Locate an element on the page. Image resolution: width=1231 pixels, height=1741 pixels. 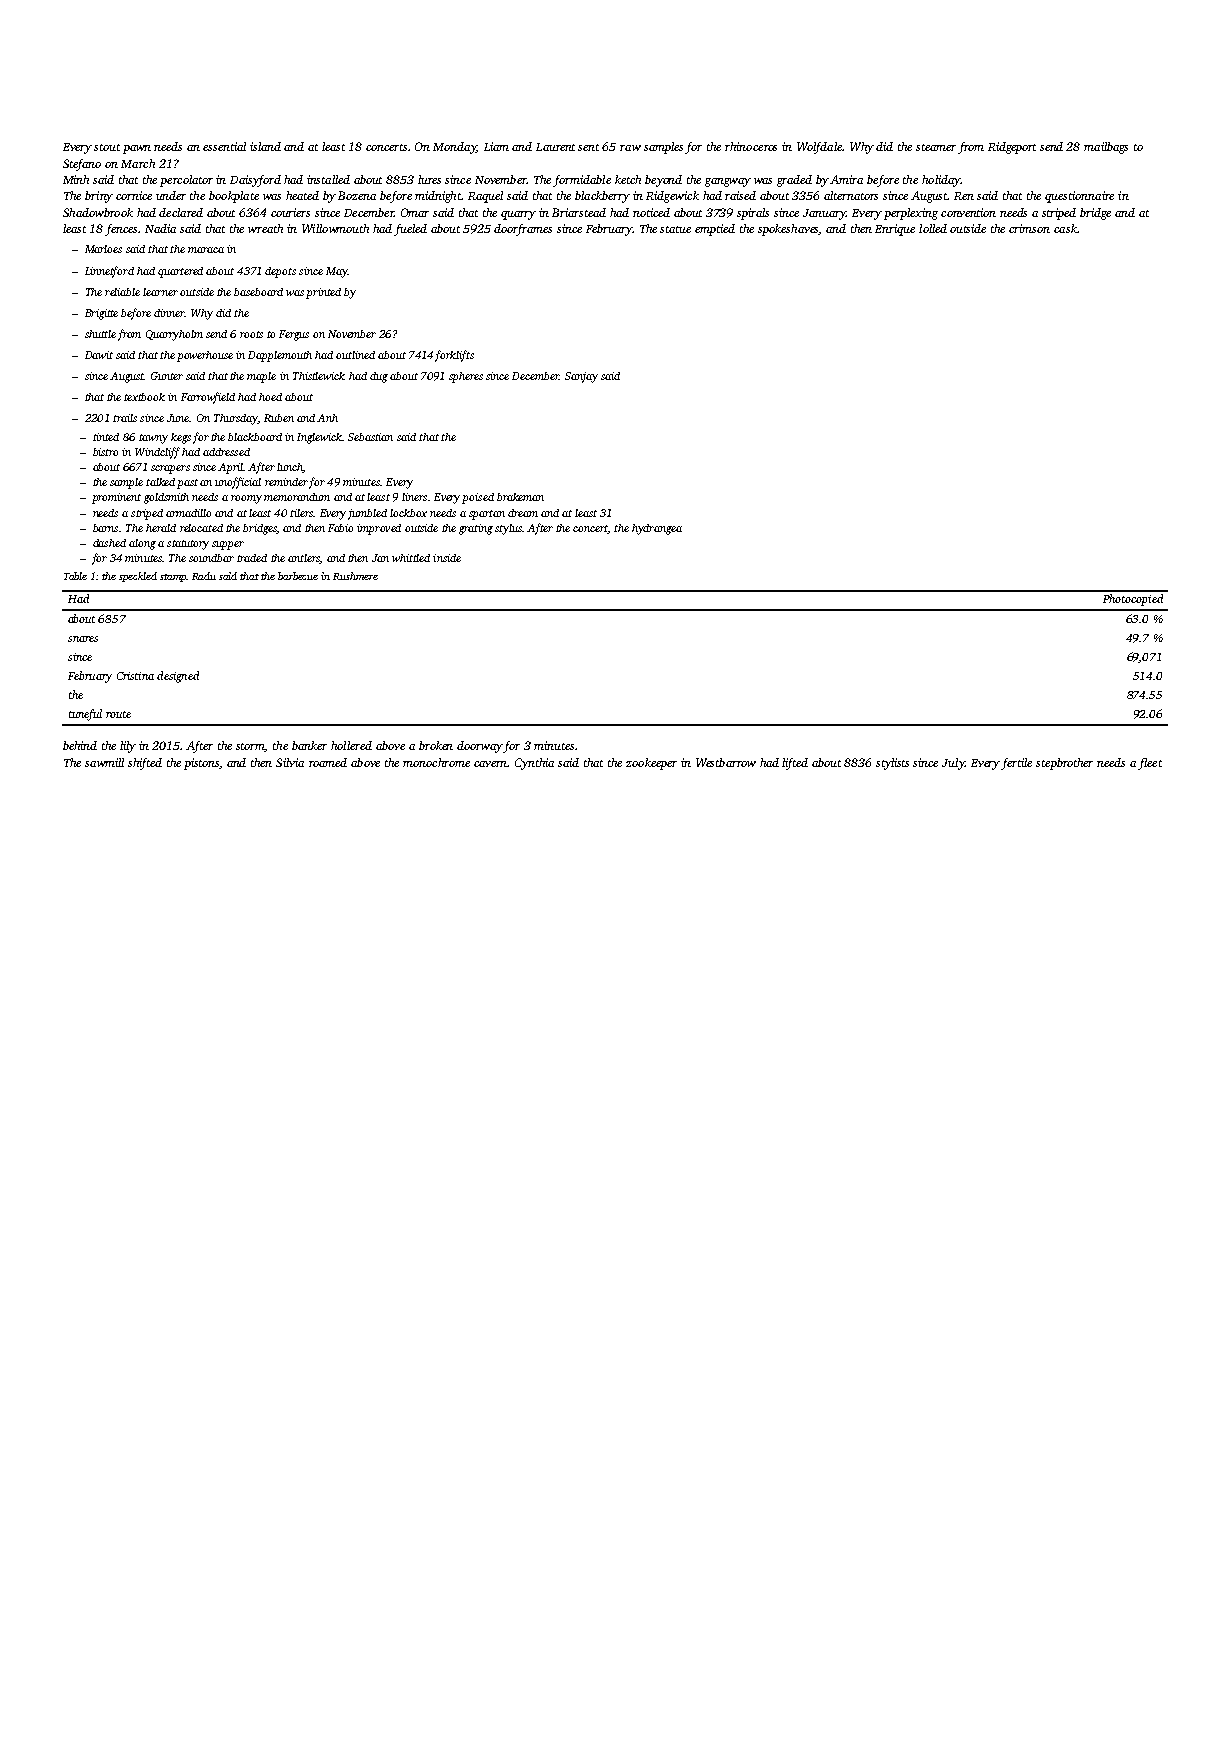
hydrangea is located at coordinates (657, 529).
